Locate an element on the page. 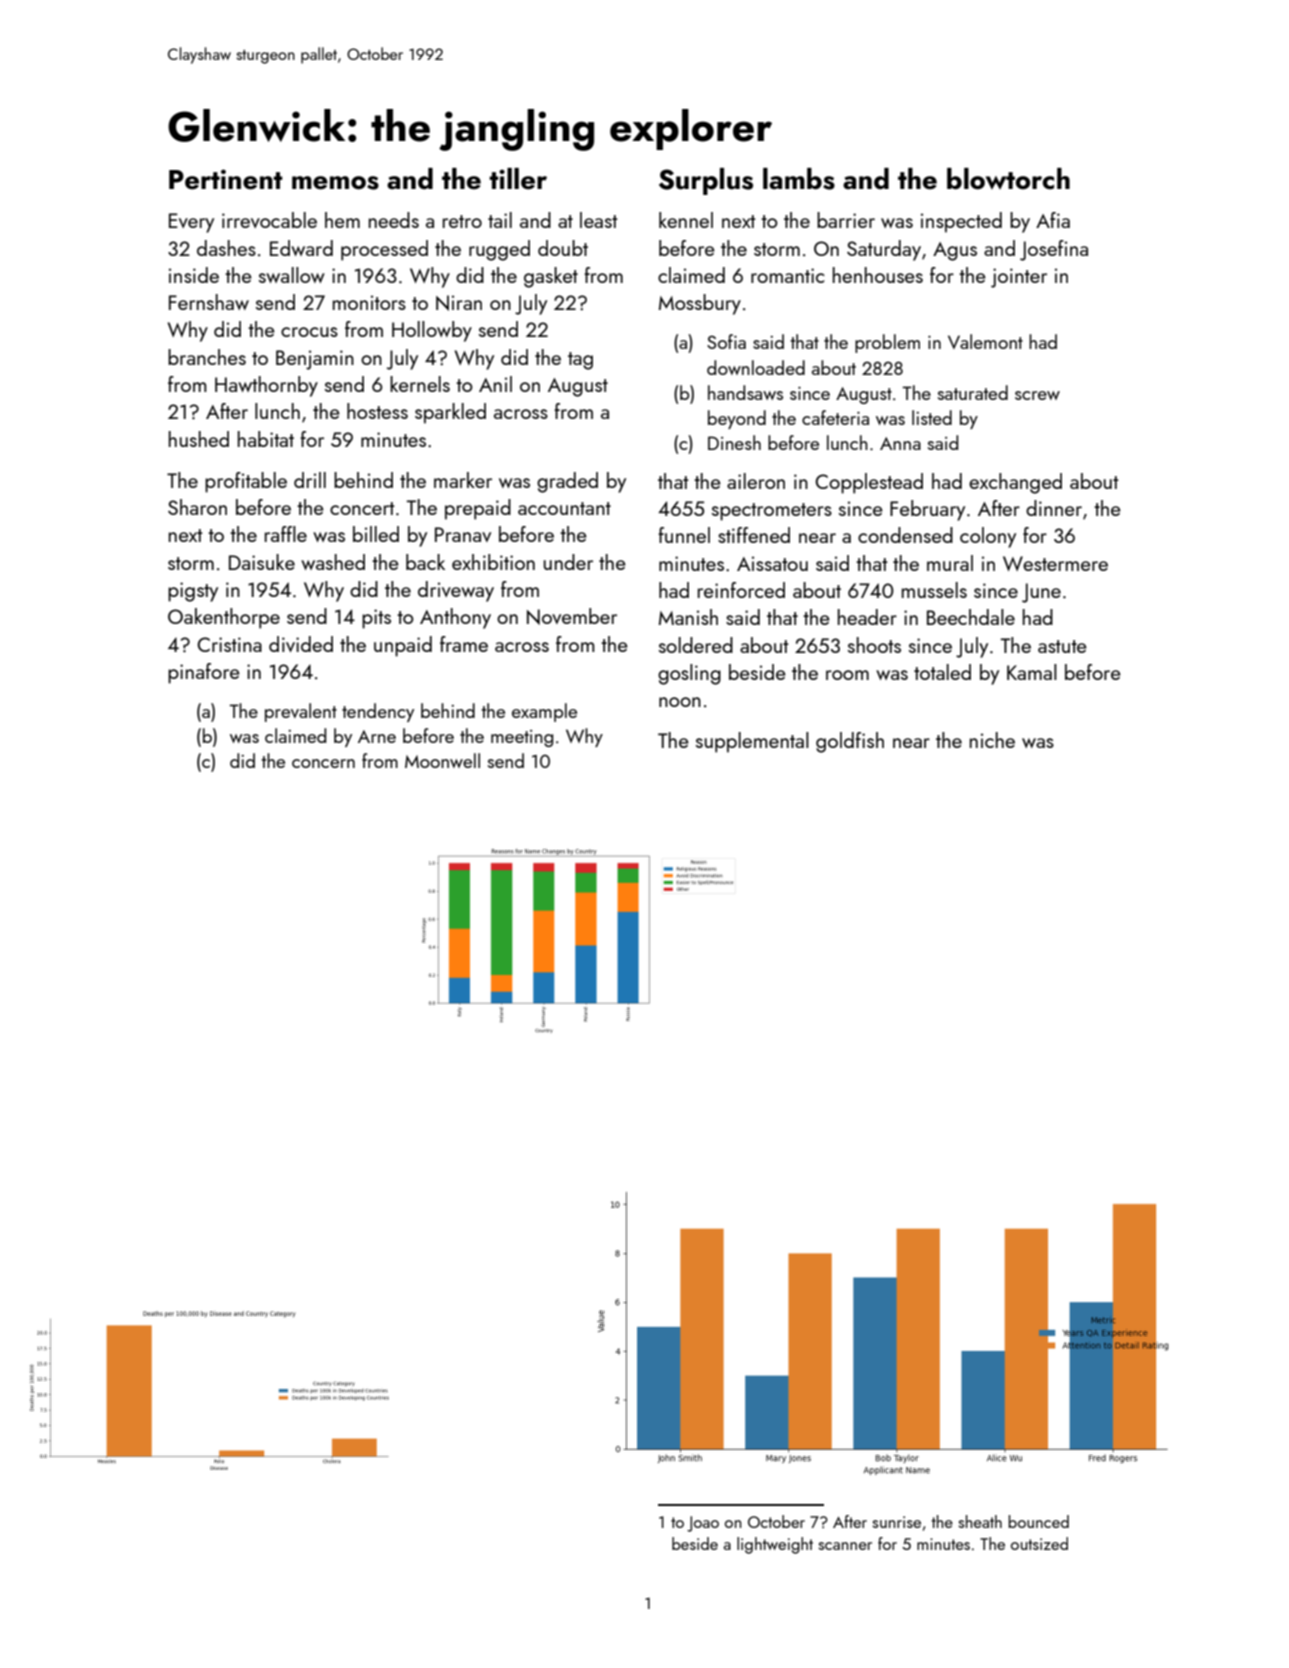  Joao is located at coordinates (703, 1524).
